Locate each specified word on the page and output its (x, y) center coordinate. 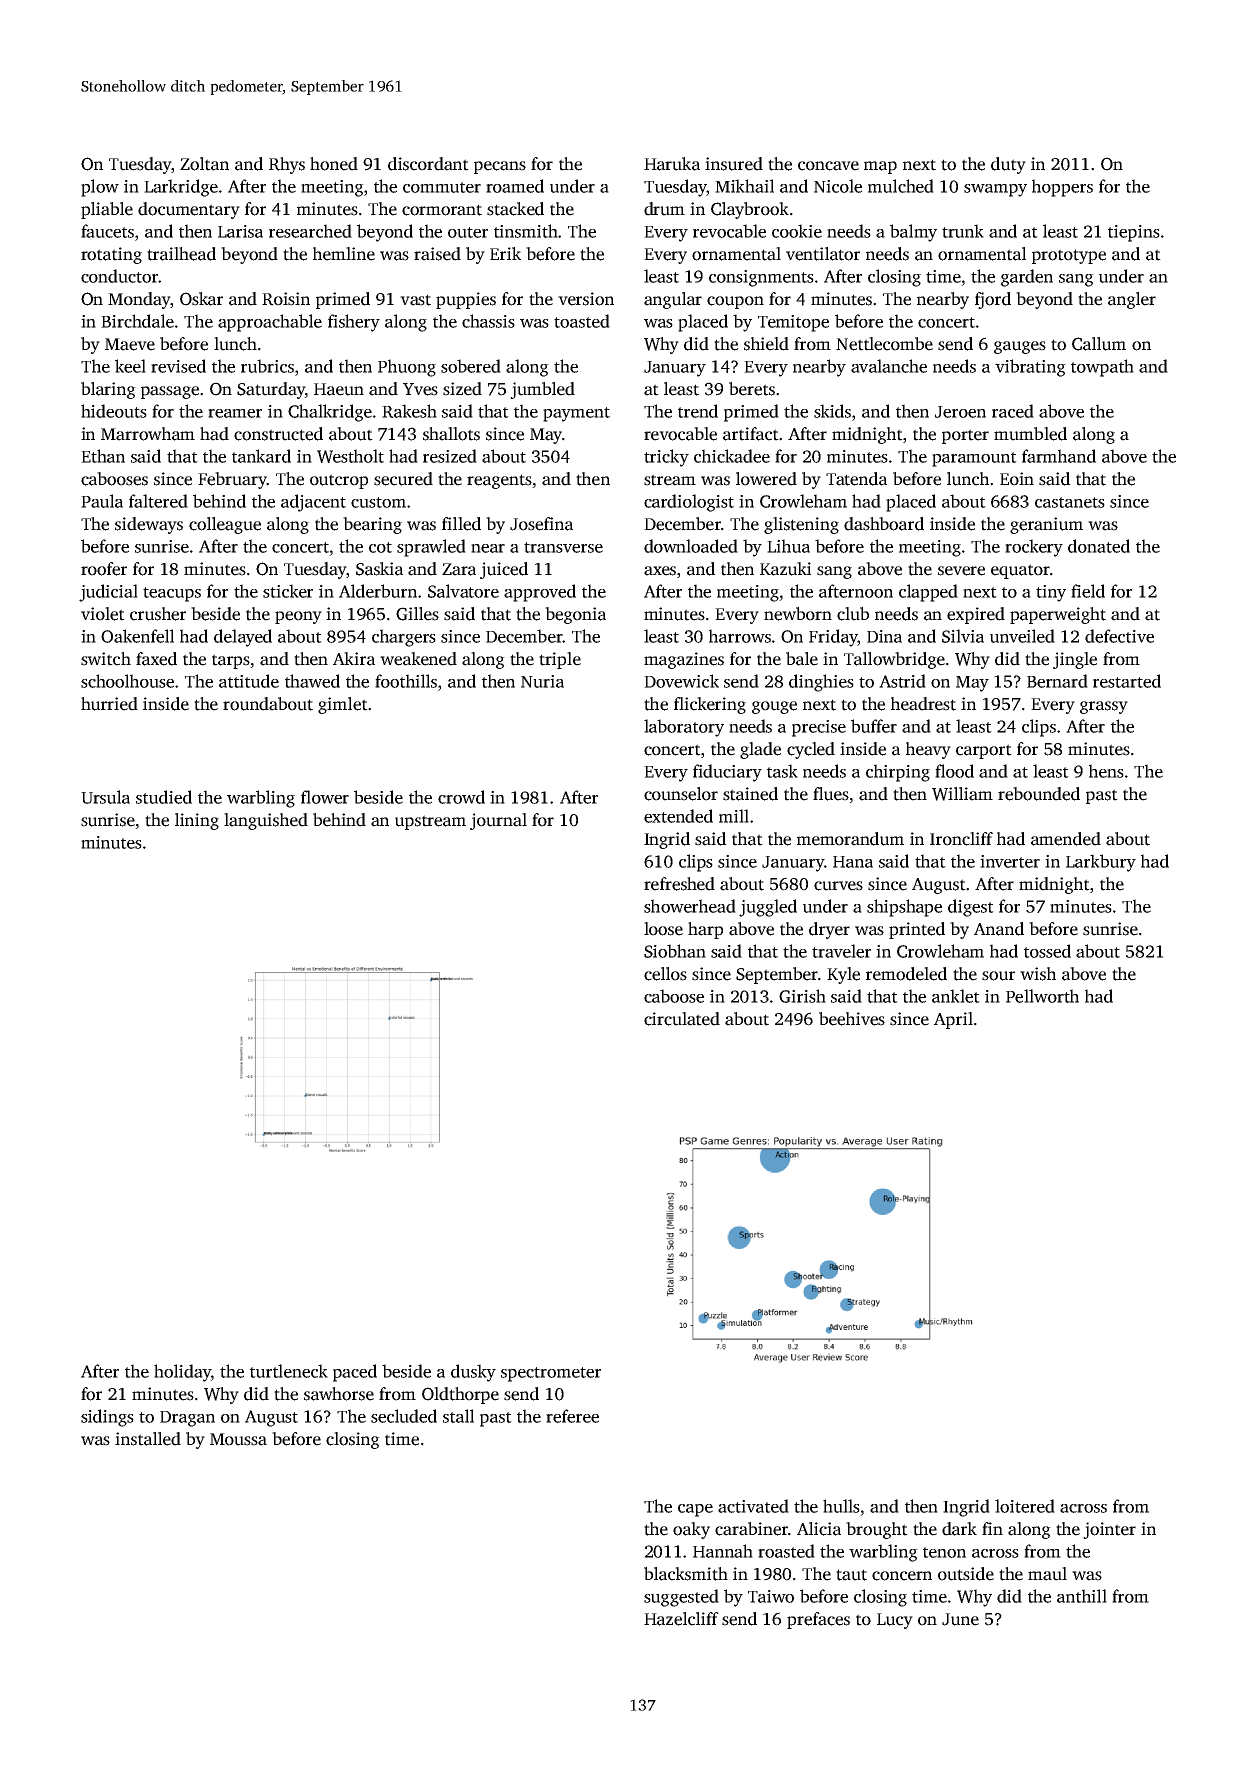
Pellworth (1042, 996)
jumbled (542, 390)
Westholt (350, 456)
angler (1132, 300)
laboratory (684, 728)
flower (325, 797)
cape (695, 1510)
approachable (270, 323)
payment (576, 414)
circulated (682, 1019)
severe (961, 571)
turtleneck (289, 1371)
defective (1119, 636)
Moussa (238, 1439)
